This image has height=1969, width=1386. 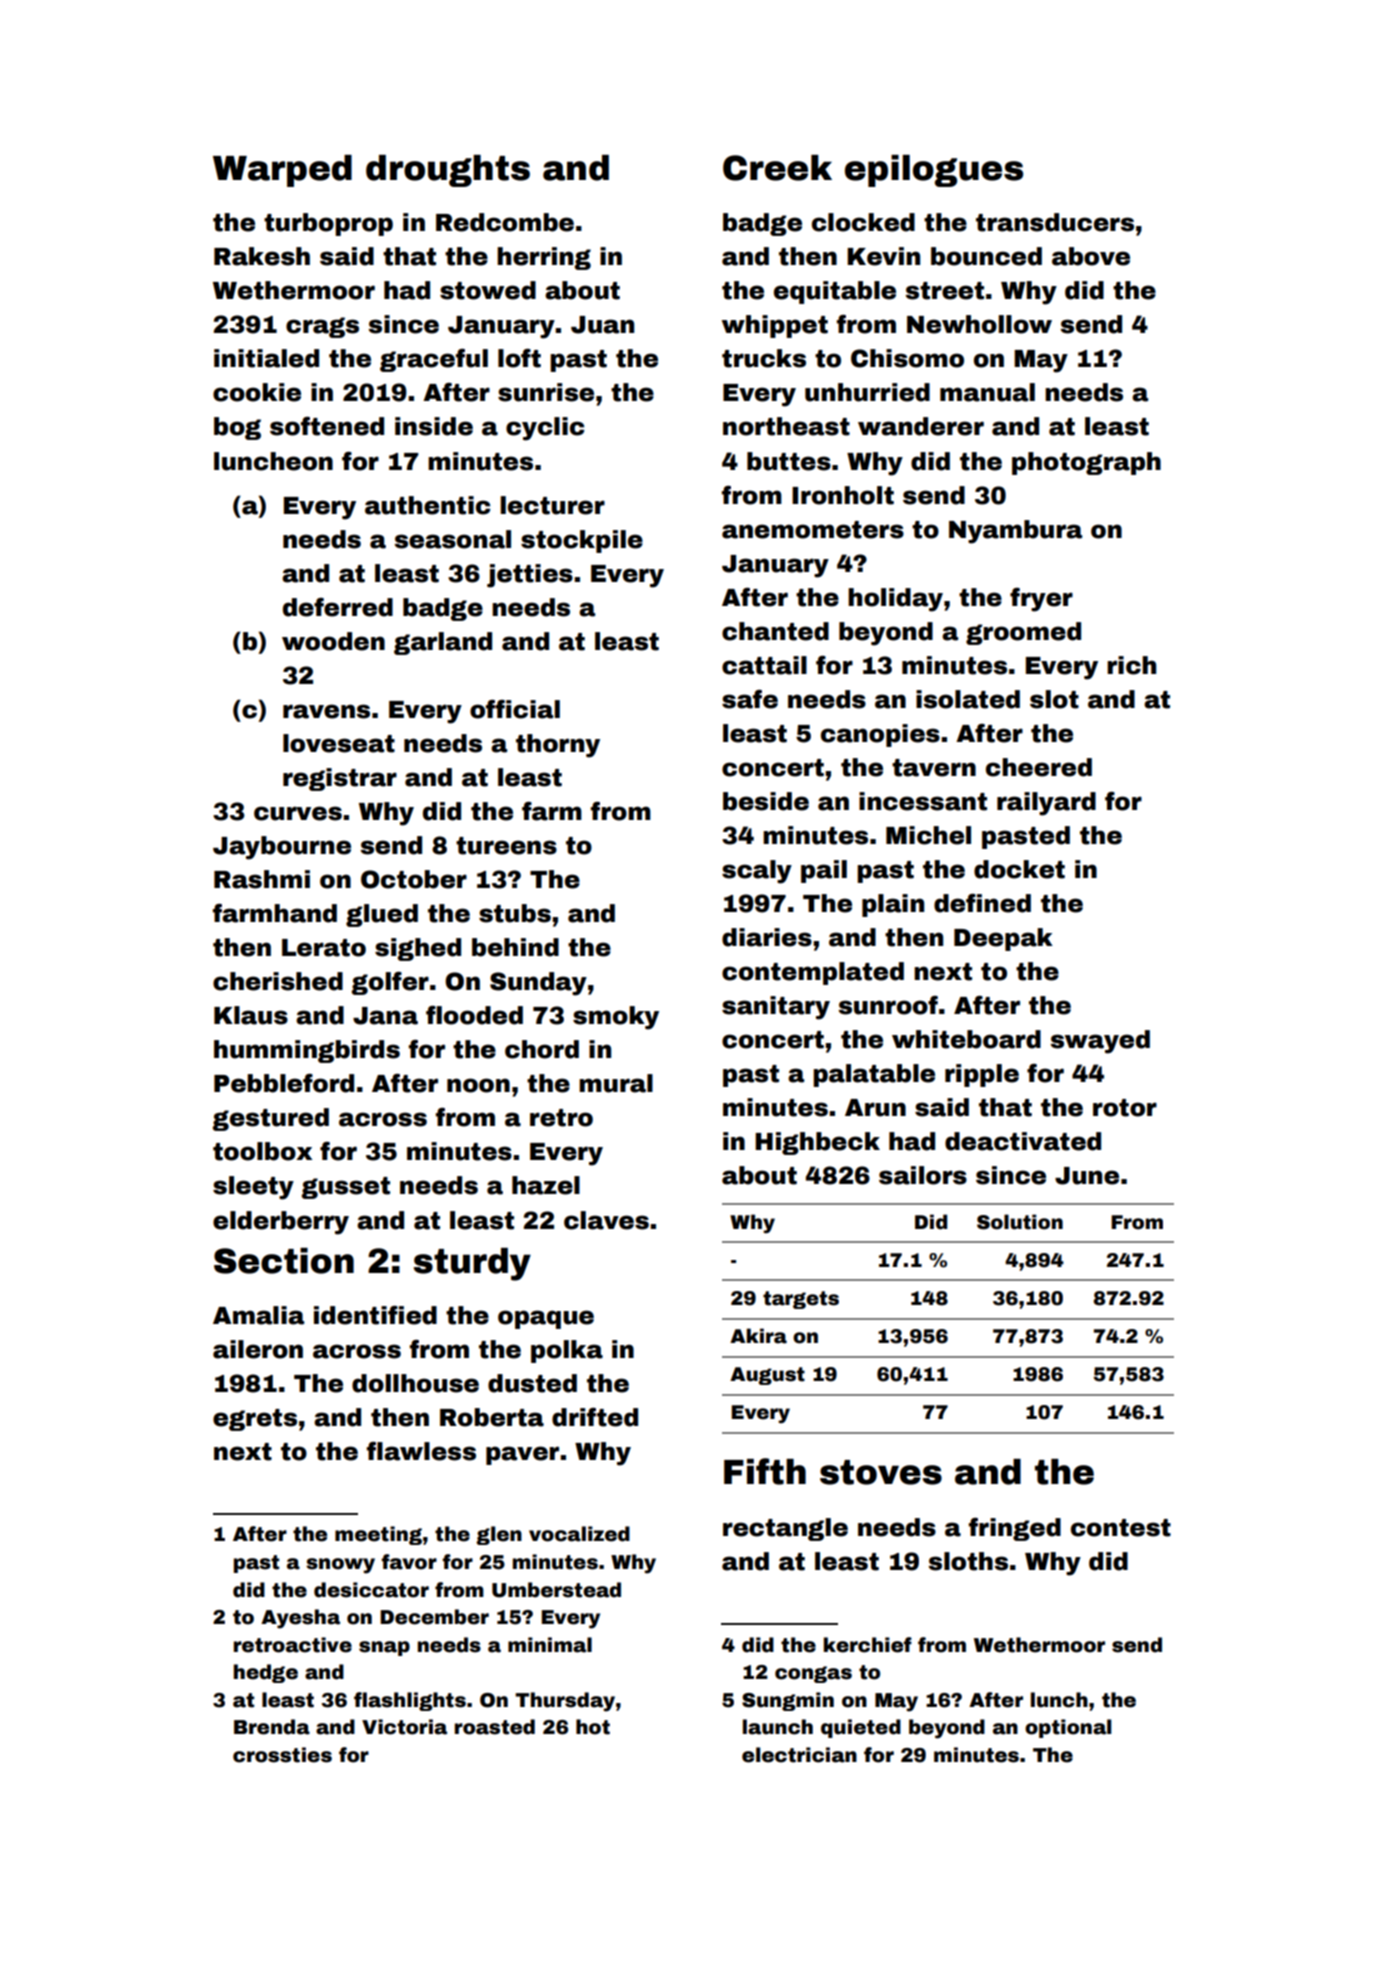 What do you see at coordinates (775, 326) in the image?
I see `whippet` at bounding box center [775, 326].
